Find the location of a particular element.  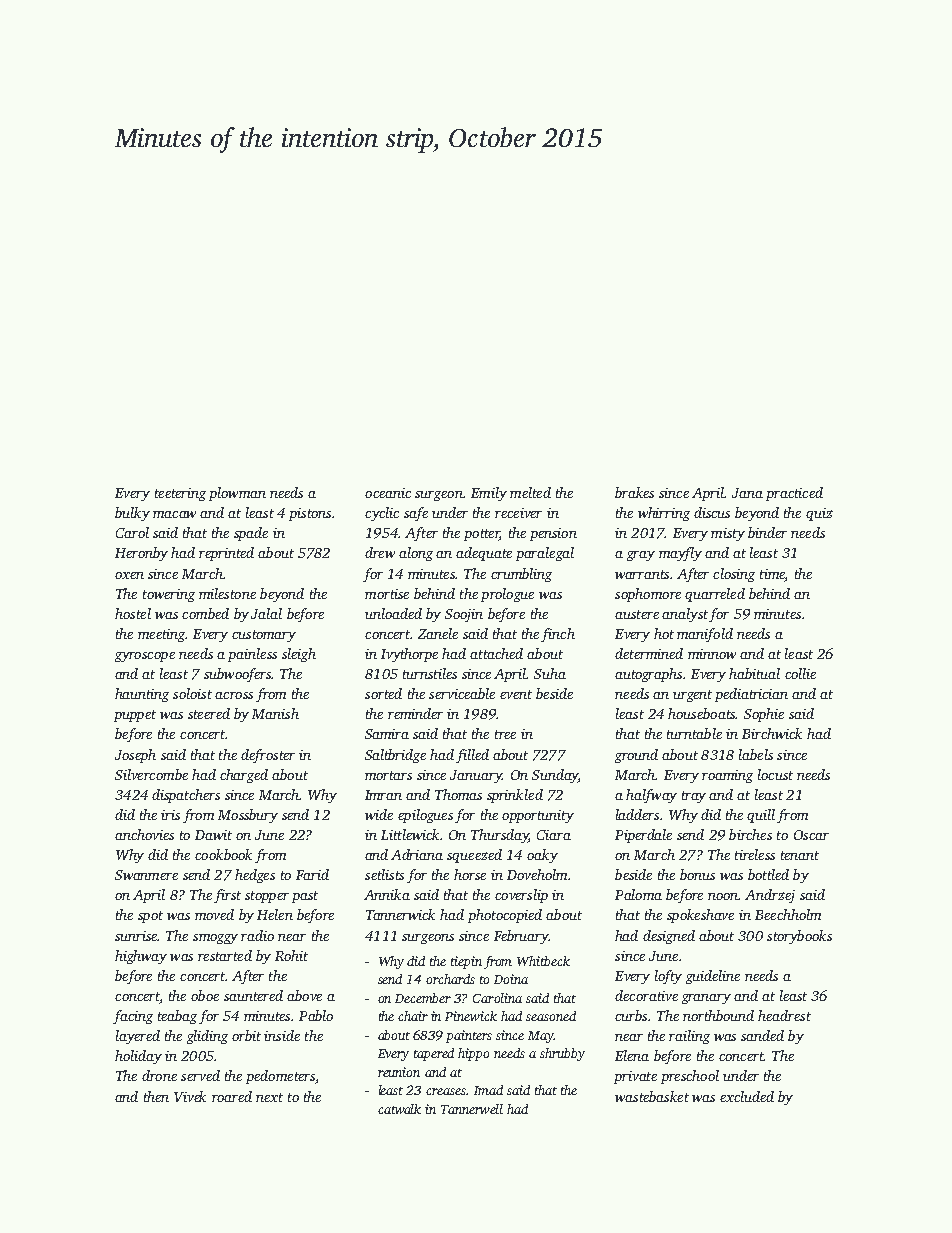

brakes is located at coordinates (634, 492).
